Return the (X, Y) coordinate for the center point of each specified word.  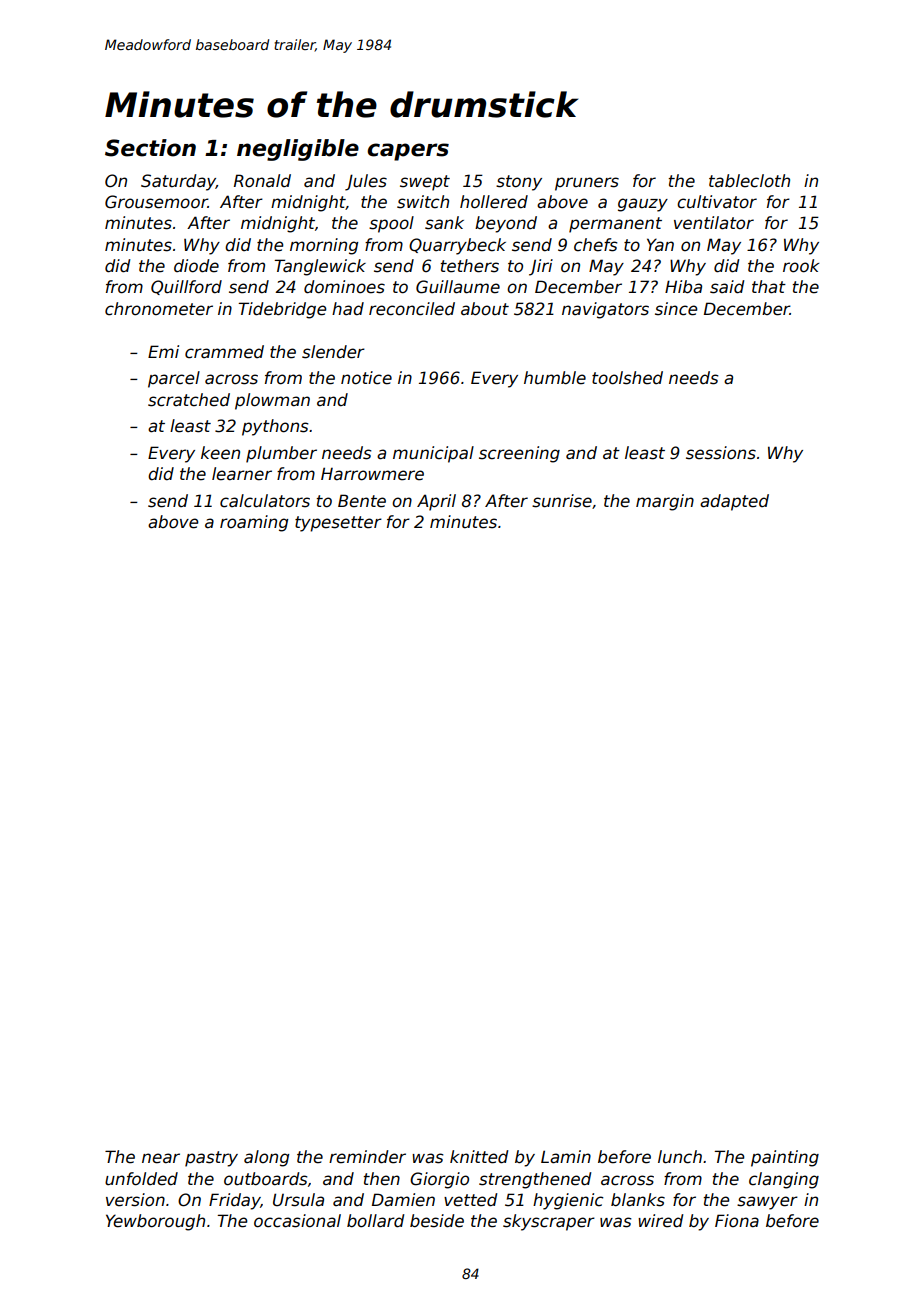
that (769, 287)
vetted (470, 1200)
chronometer (159, 309)
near (161, 1158)
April (436, 502)
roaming (254, 523)
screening (519, 454)
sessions (721, 453)
